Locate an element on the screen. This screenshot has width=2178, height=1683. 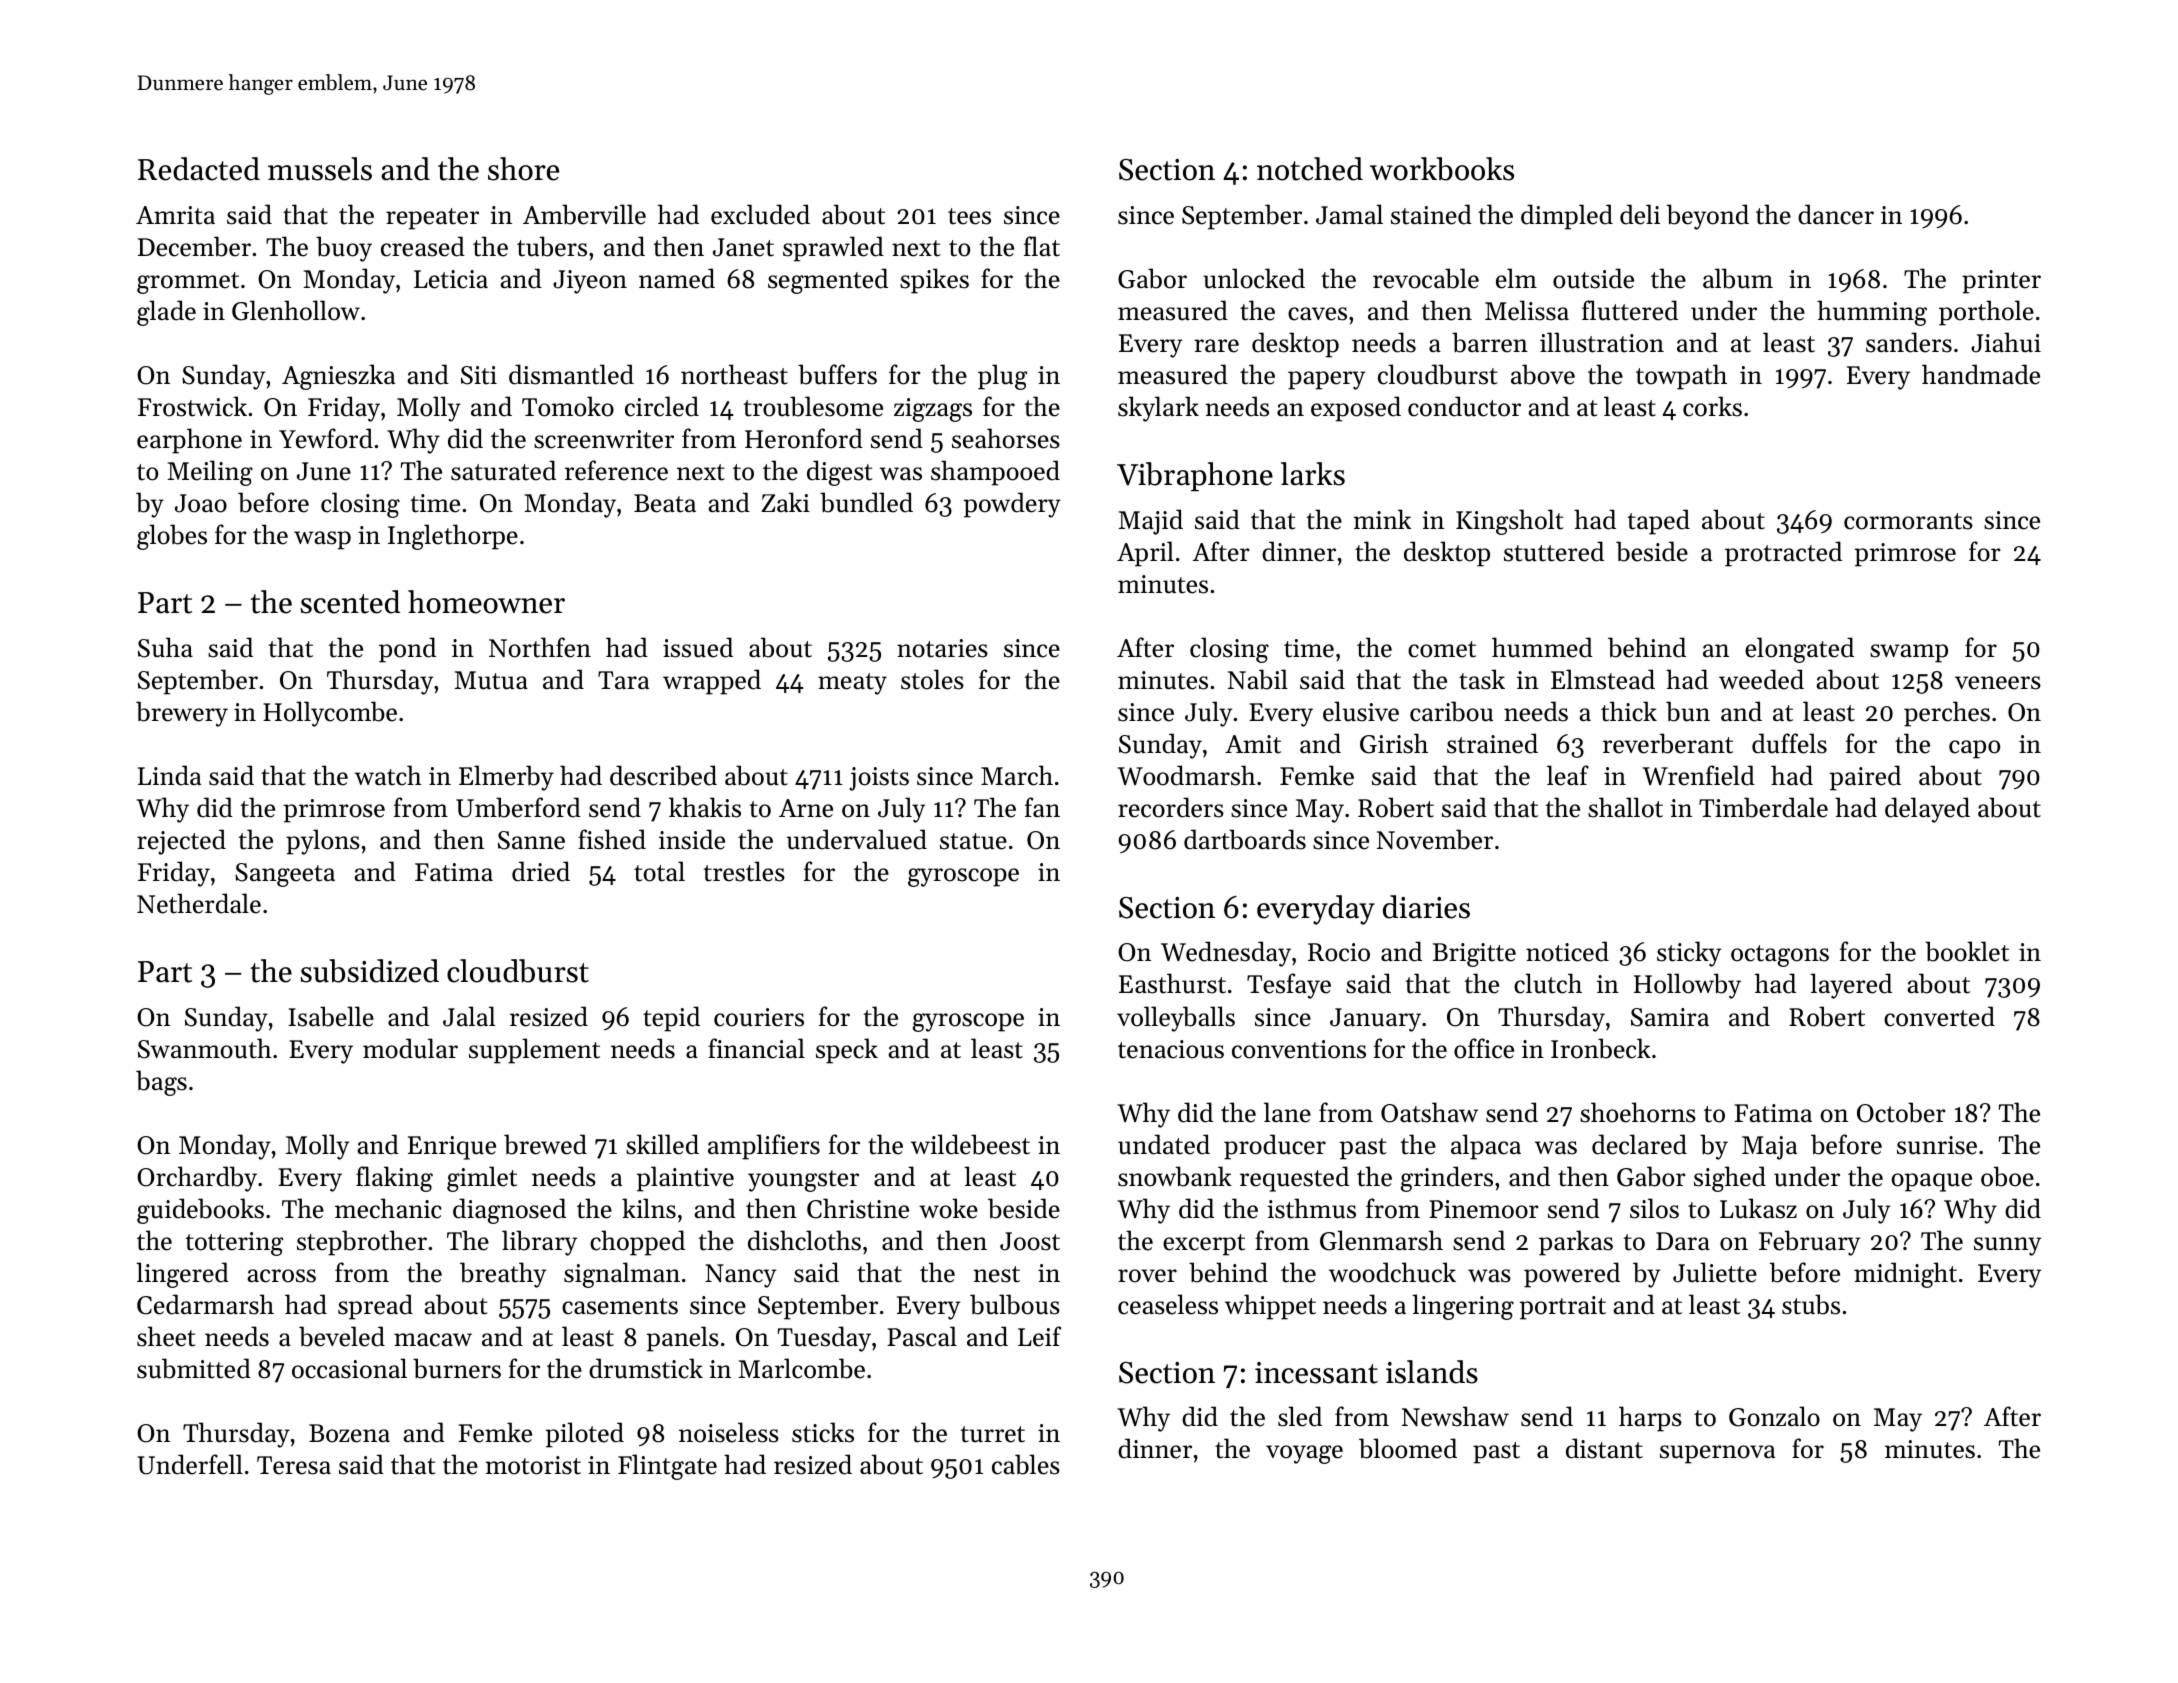
supernova is located at coordinates (1717, 1454).
